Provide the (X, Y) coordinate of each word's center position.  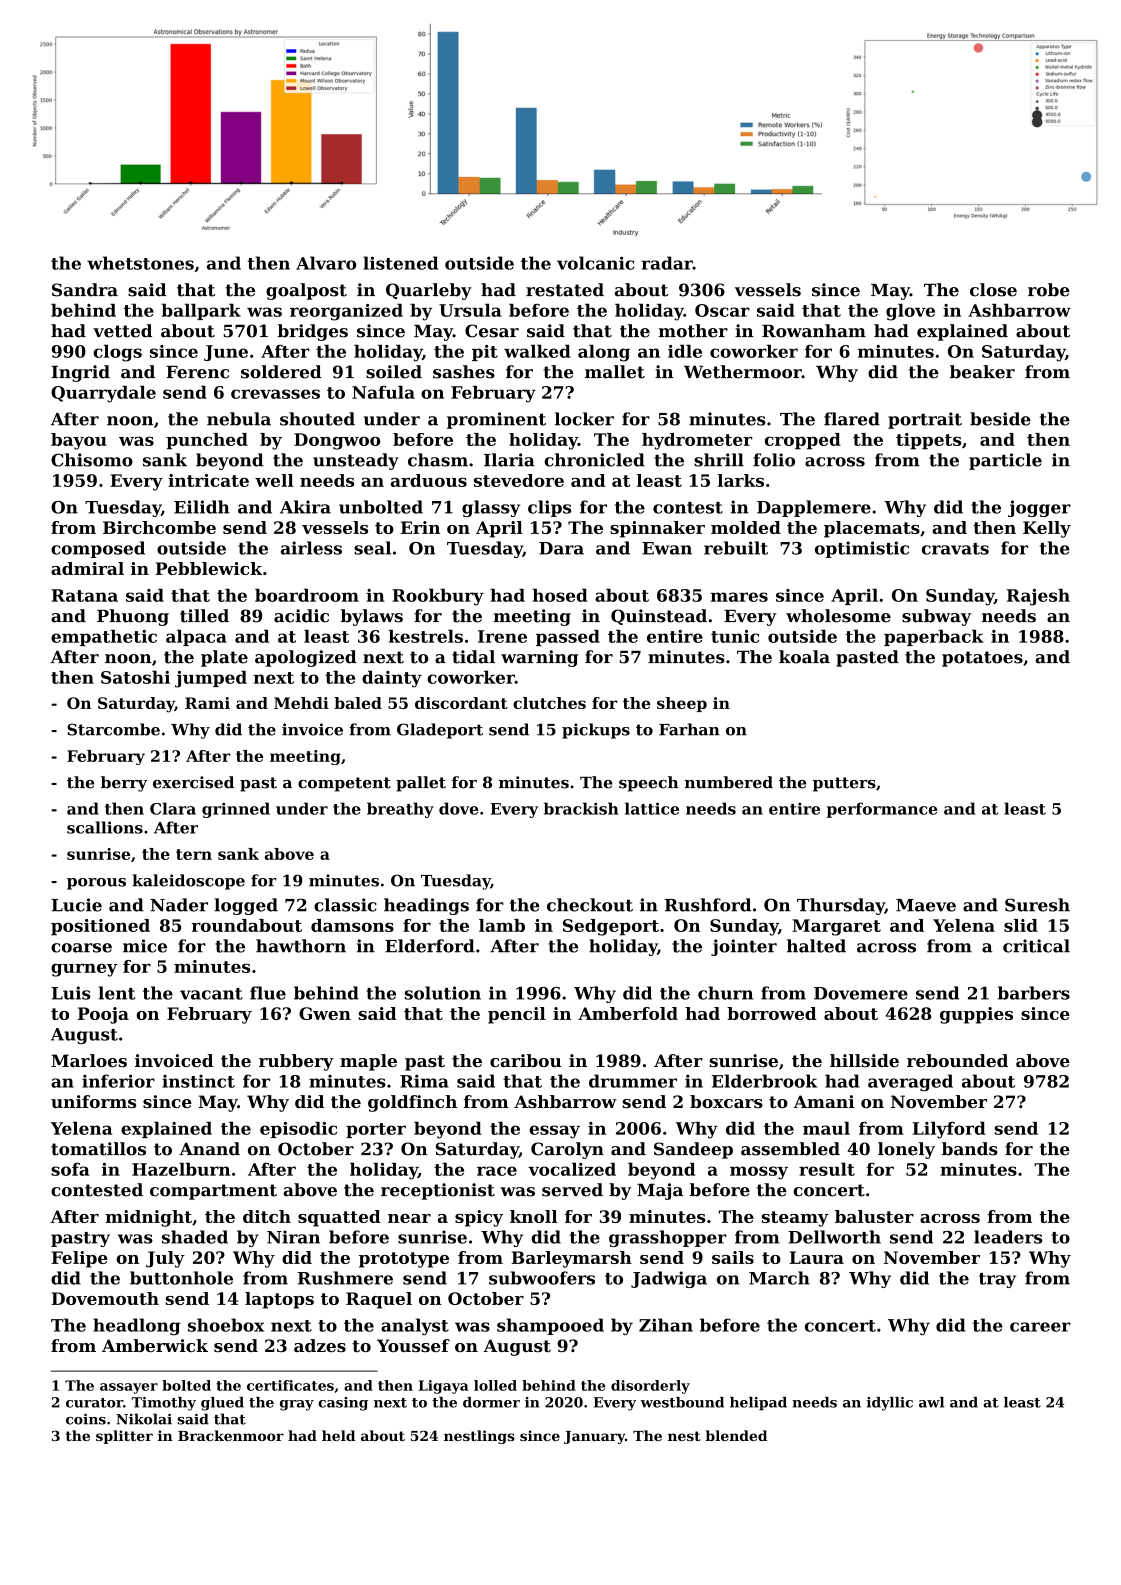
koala (804, 657)
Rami (207, 703)
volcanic (595, 263)
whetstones (140, 263)
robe (1049, 290)
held (338, 1435)
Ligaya (444, 1387)
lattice (652, 808)
